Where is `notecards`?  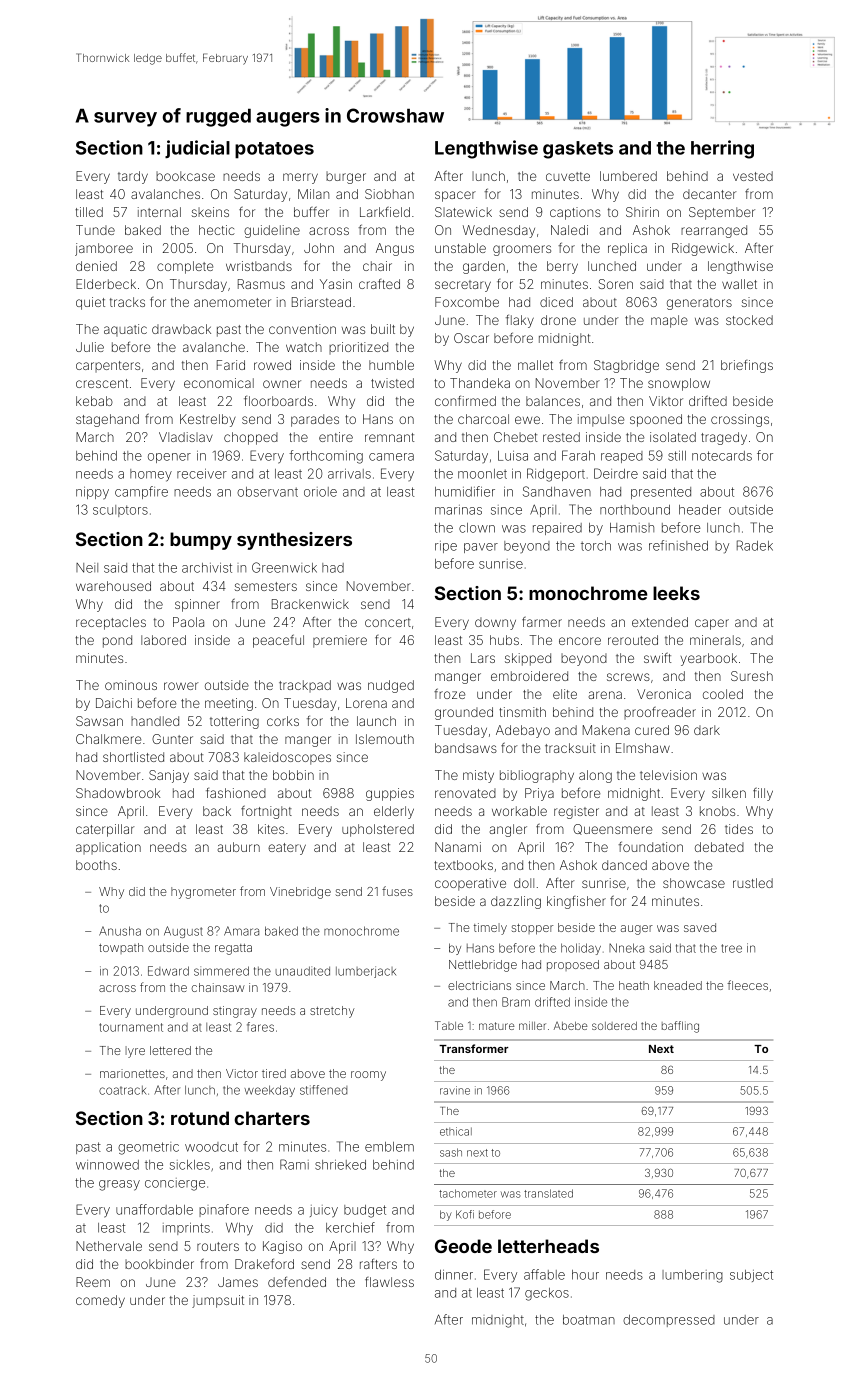
notecards is located at coordinates (722, 456).
